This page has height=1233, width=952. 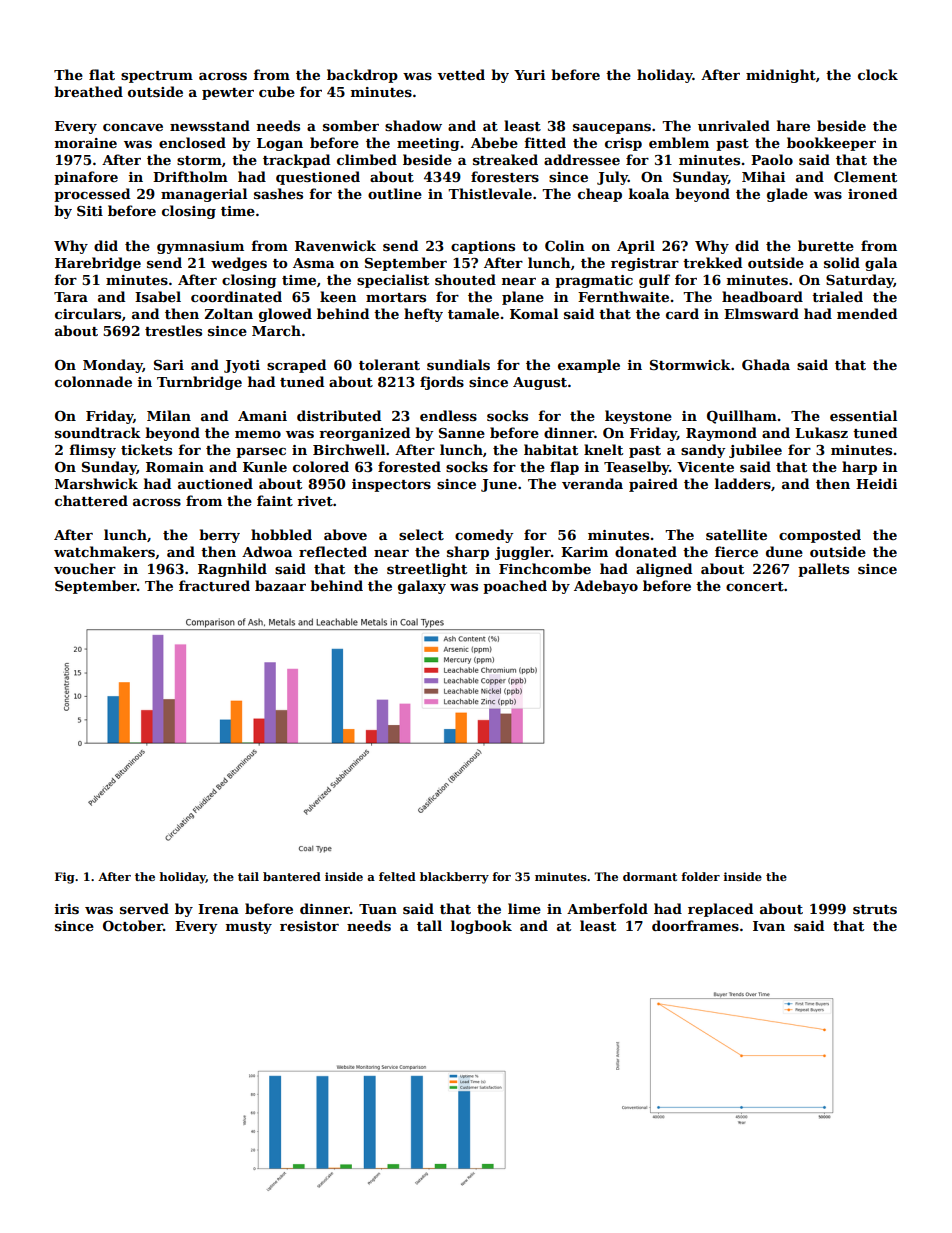 I want to click on iris, so click(x=67, y=909).
